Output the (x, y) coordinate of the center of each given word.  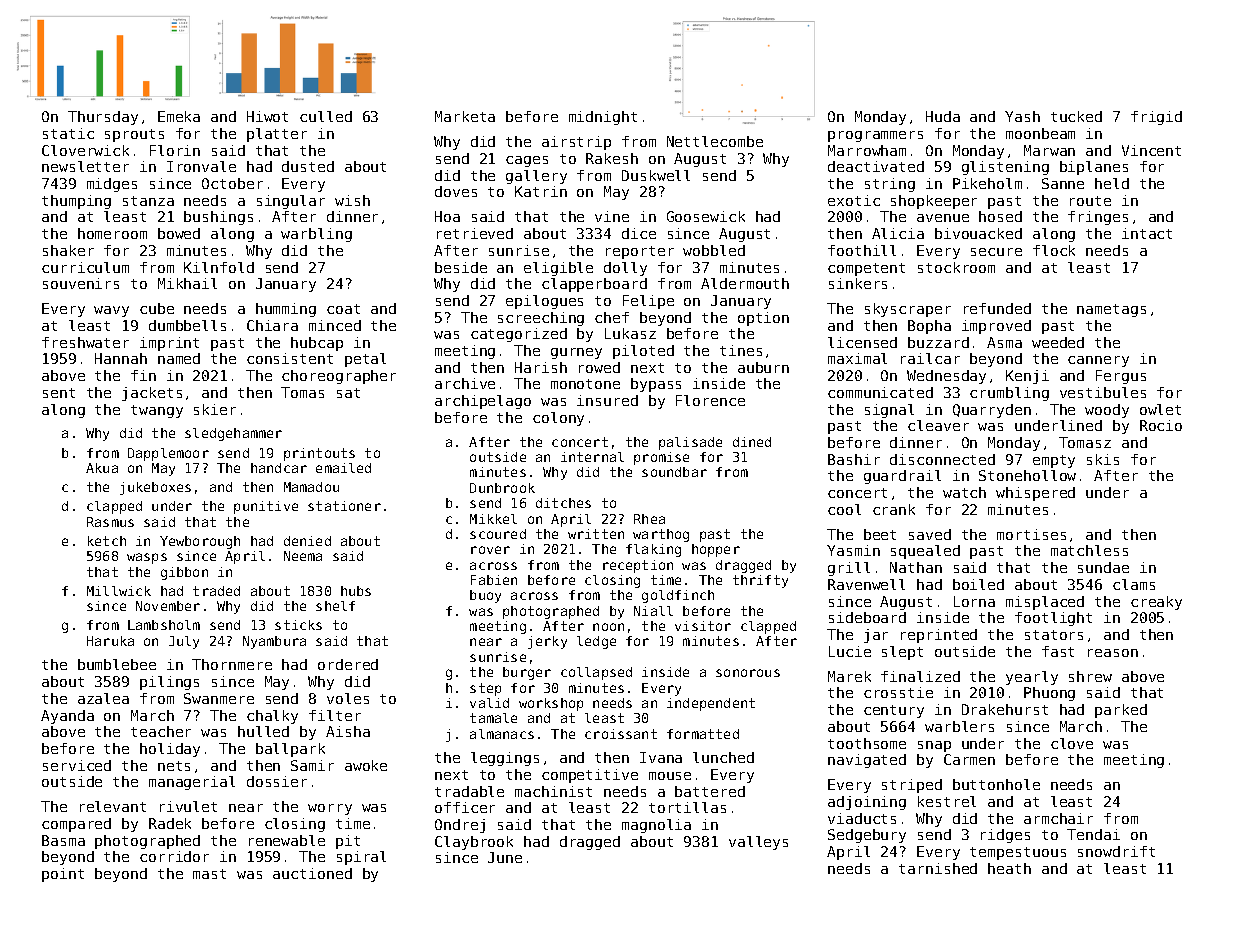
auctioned (312, 873)
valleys (758, 843)
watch (964, 492)
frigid (1156, 118)
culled (326, 116)
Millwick (119, 591)
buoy (485, 596)
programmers (875, 136)
